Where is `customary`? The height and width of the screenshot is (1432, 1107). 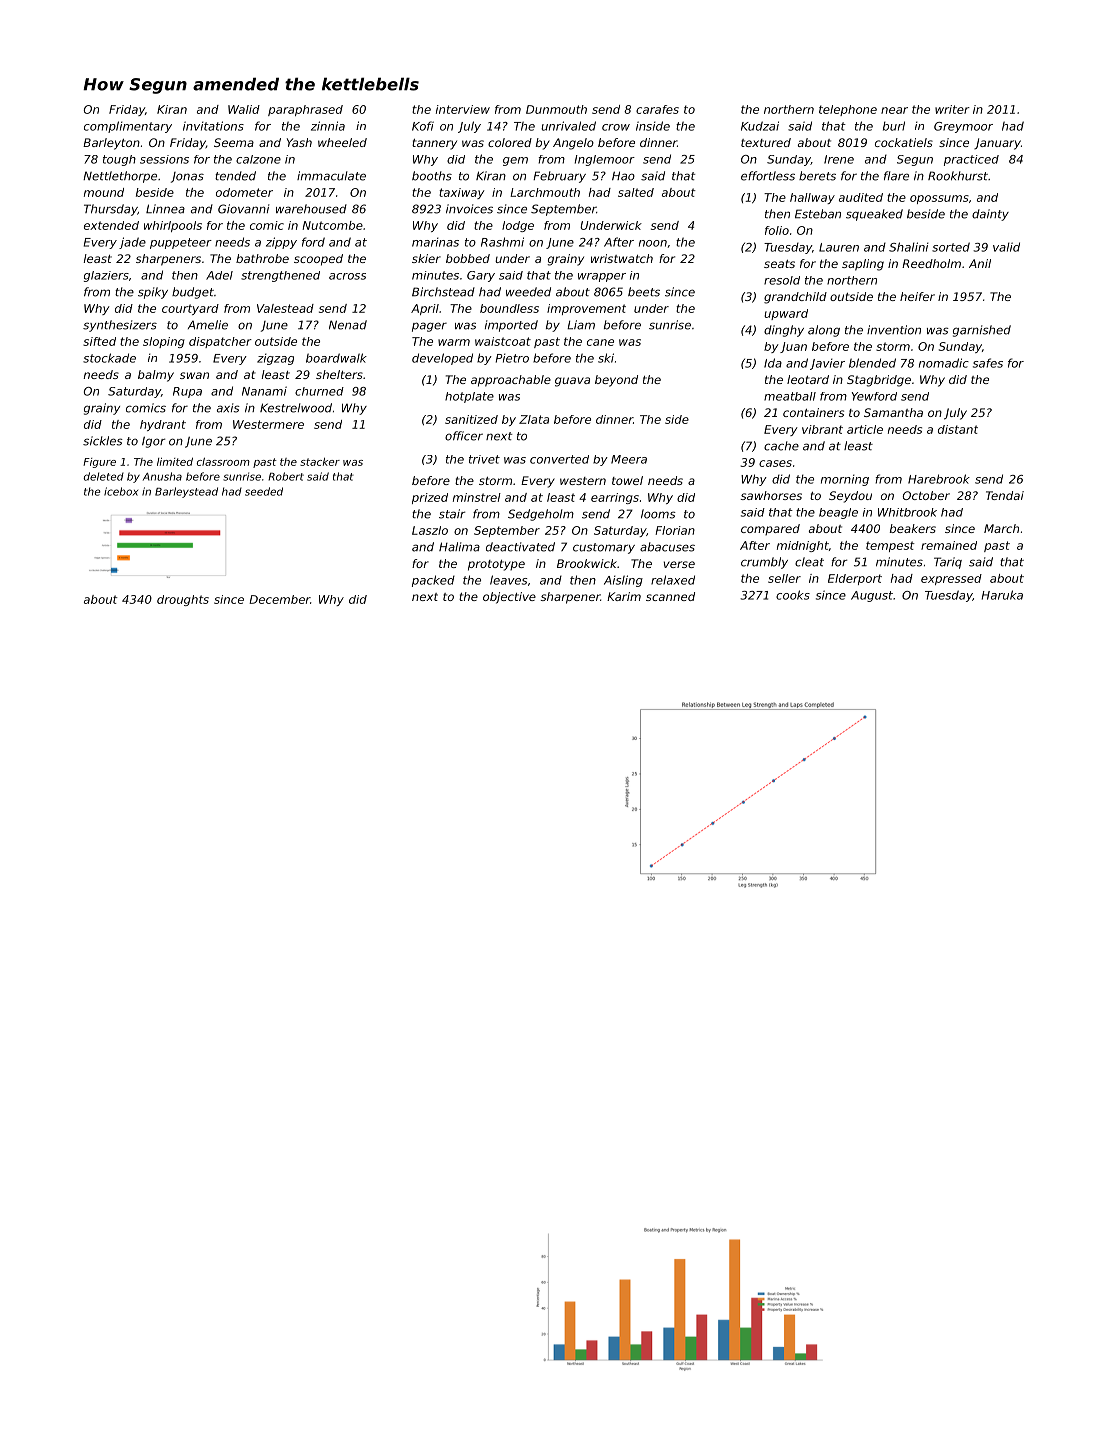
customary is located at coordinates (604, 548).
